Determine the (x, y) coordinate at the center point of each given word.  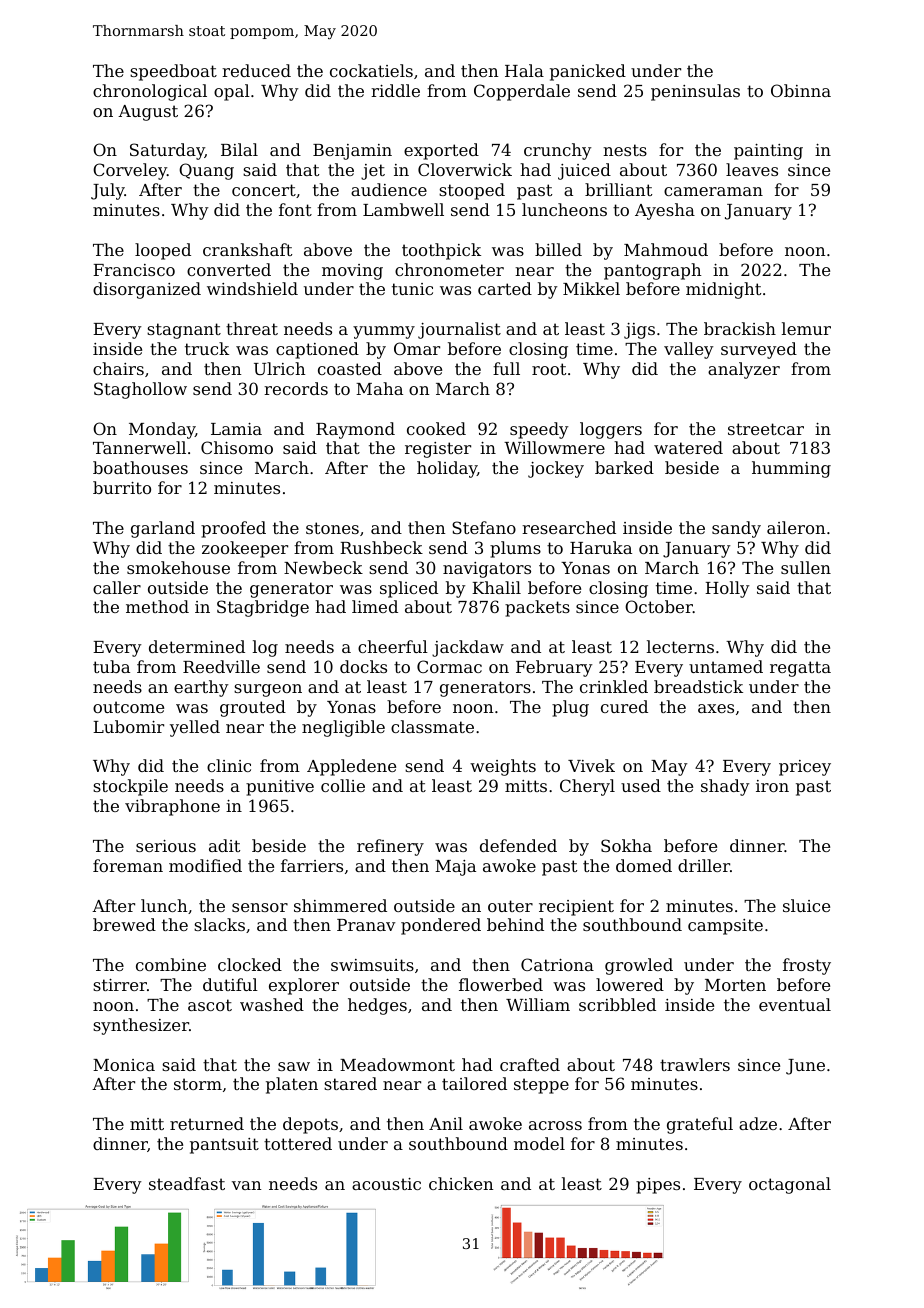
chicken (461, 1183)
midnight (723, 290)
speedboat (173, 72)
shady (725, 787)
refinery (390, 847)
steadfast (187, 1183)
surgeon (268, 690)
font (295, 209)
